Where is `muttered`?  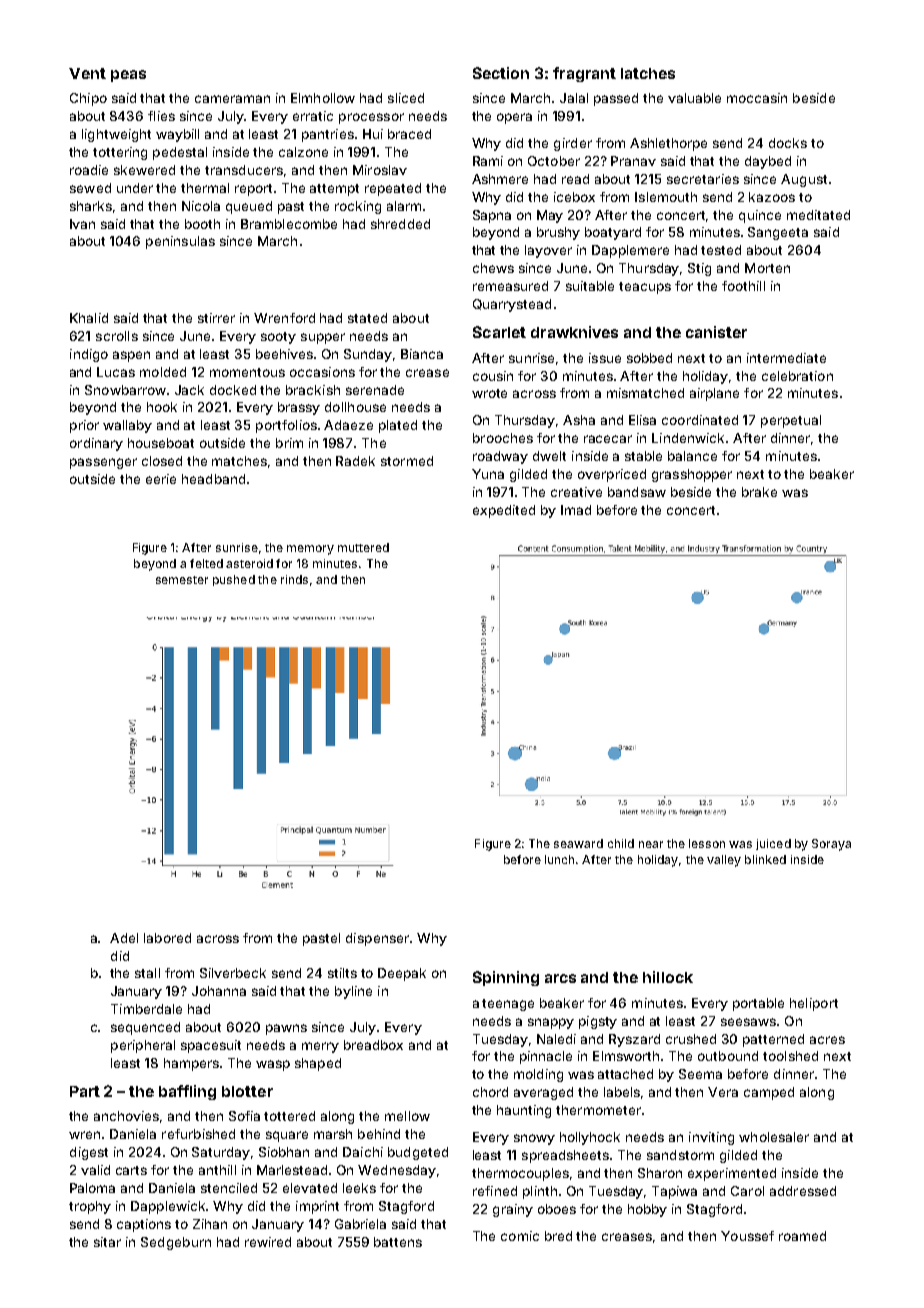 muttered is located at coordinates (363, 547).
